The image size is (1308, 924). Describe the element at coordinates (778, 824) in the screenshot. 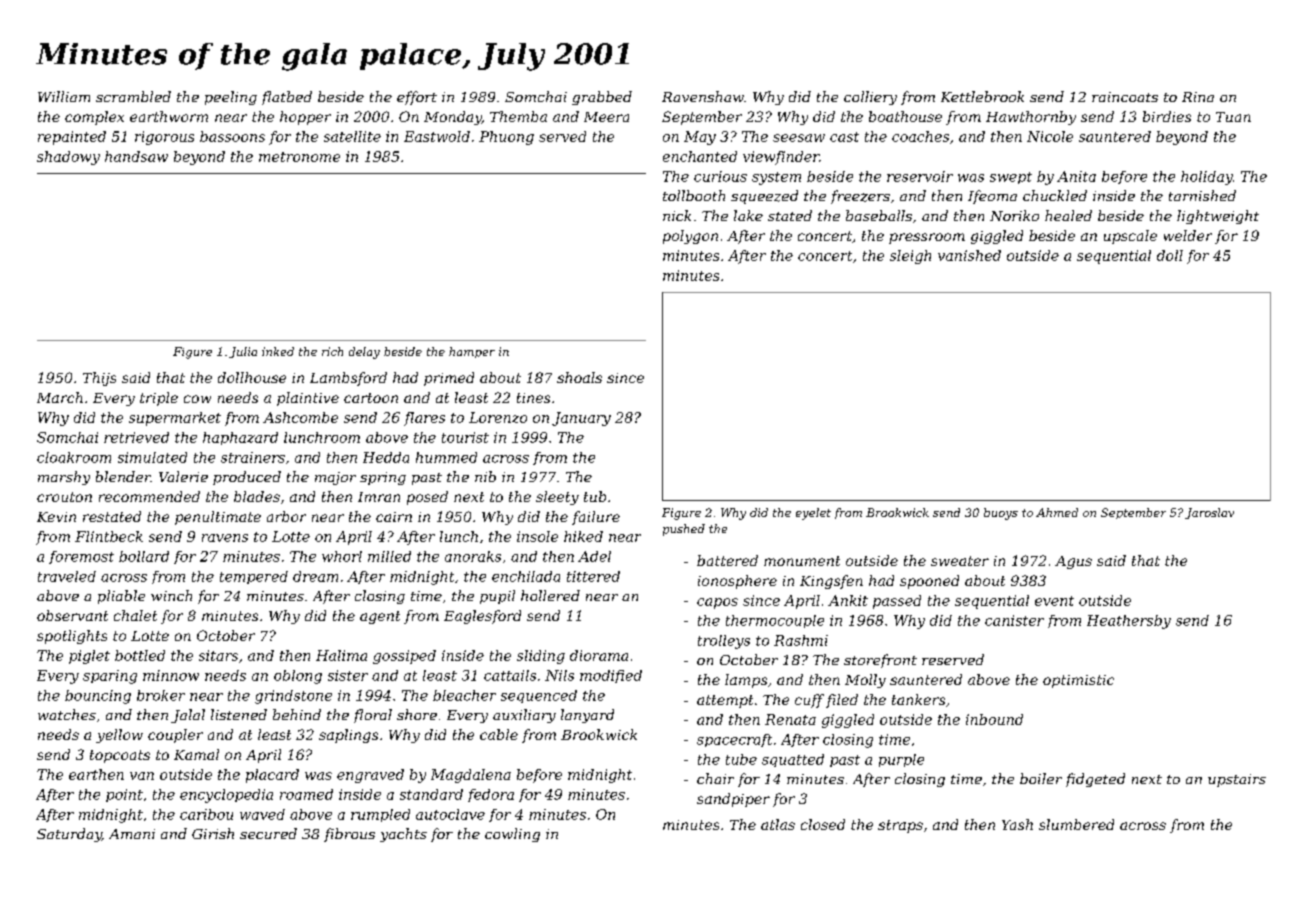

I see `atlas` at that location.
